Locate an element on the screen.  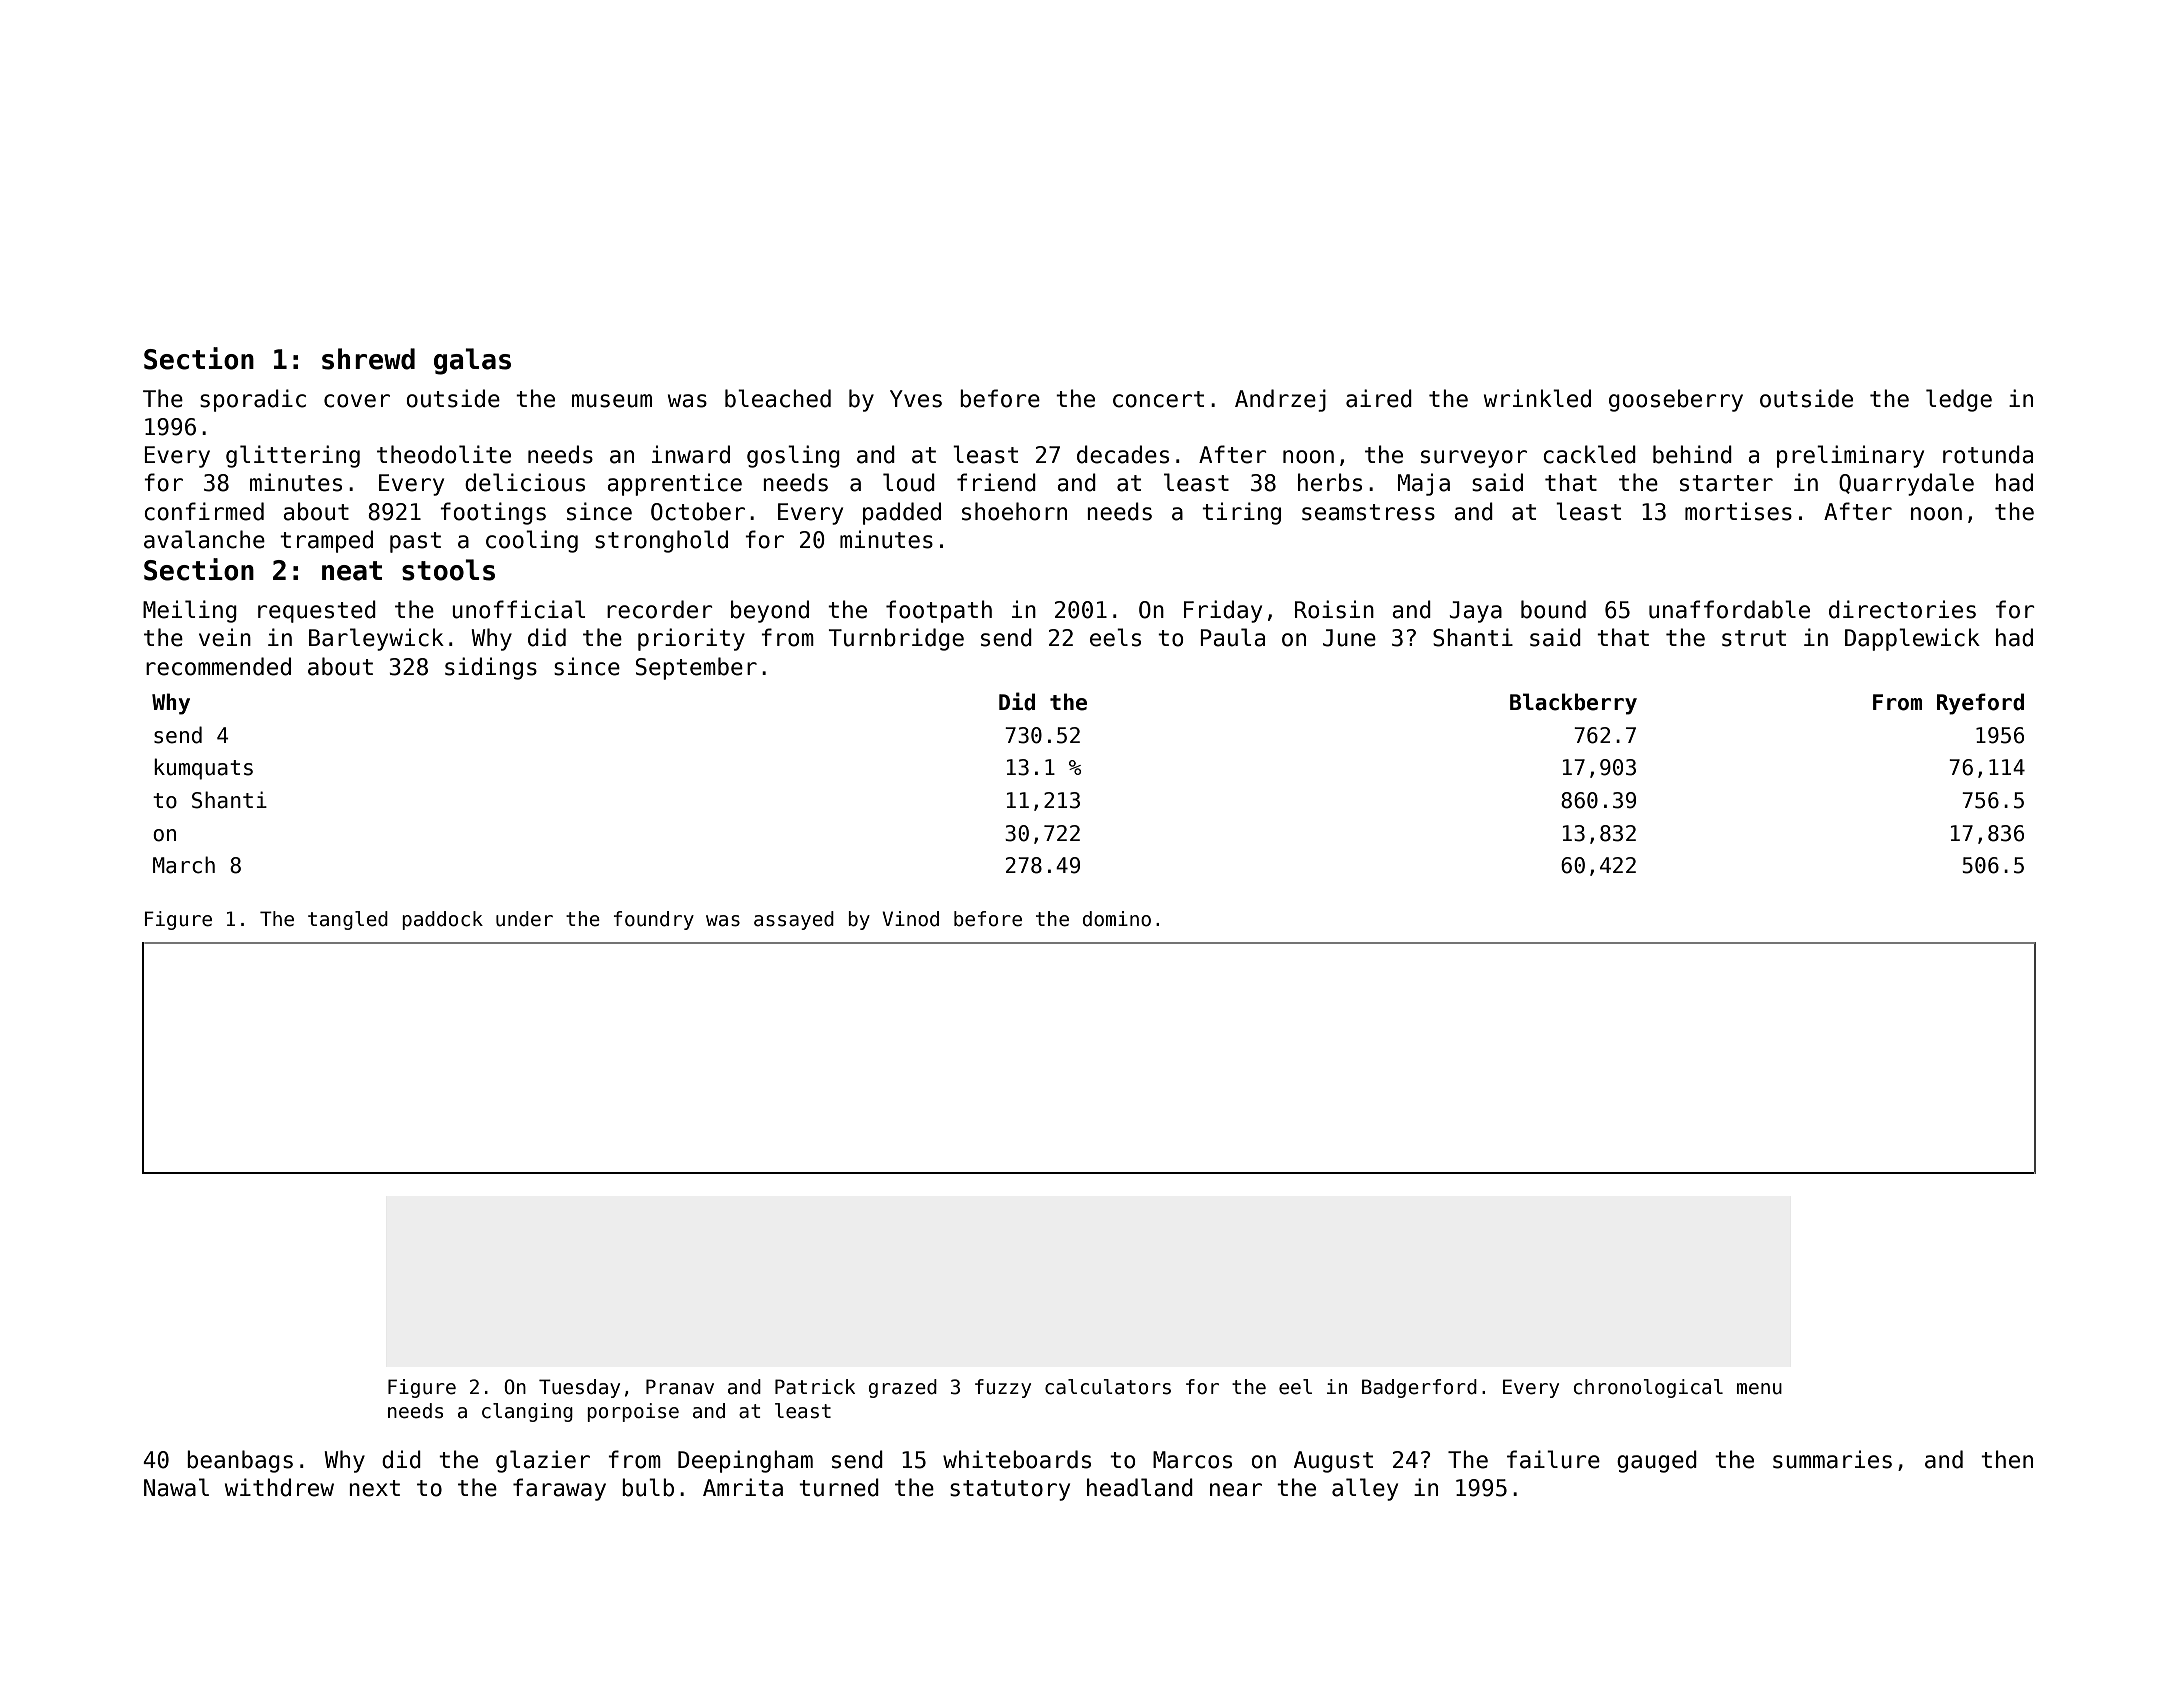
concert is located at coordinates (1158, 399).
